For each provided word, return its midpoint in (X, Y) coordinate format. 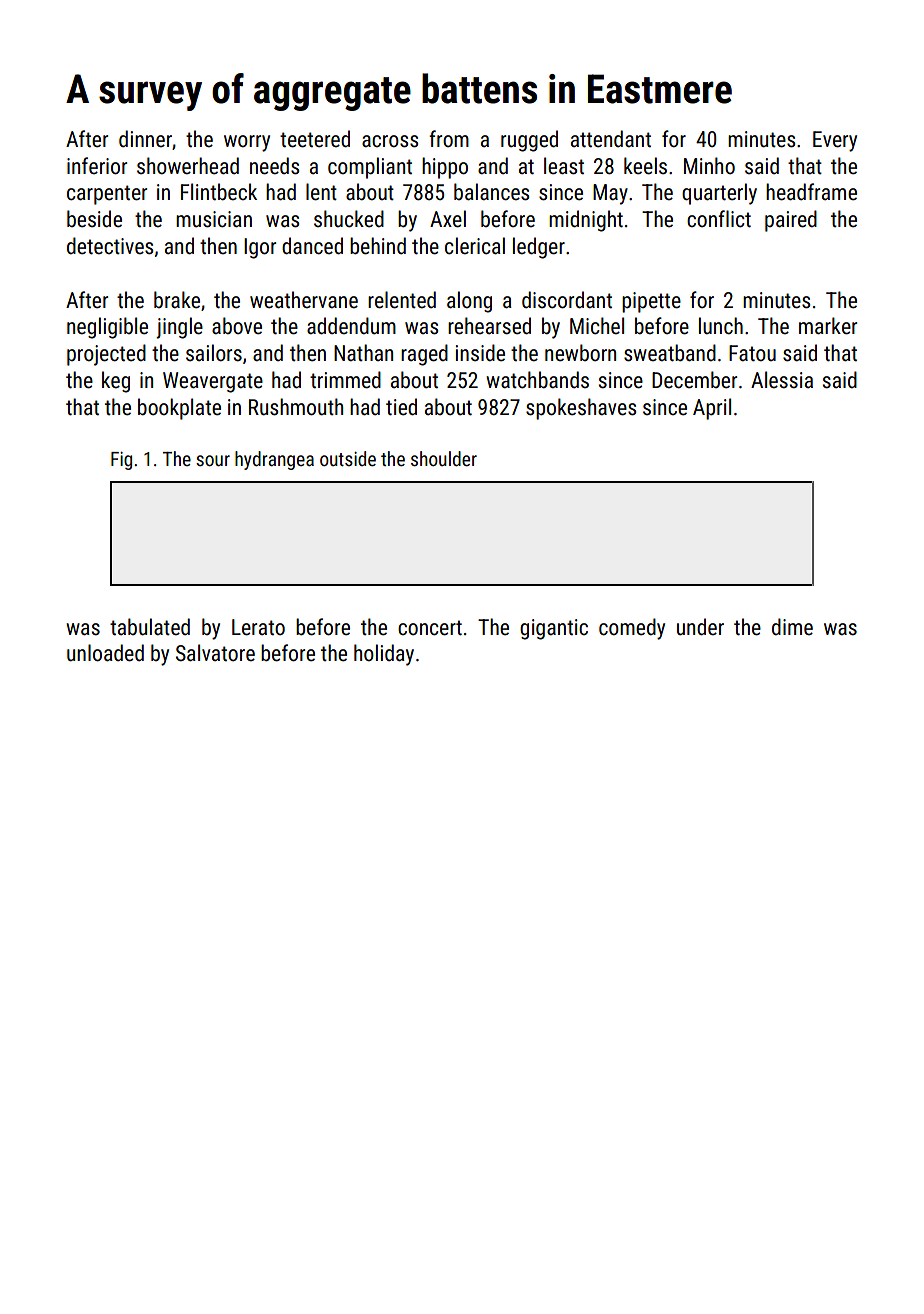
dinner (145, 138)
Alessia (782, 380)
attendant (611, 138)
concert (430, 628)
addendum (351, 325)
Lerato (258, 627)
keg (116, 382)
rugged (529, 141)
